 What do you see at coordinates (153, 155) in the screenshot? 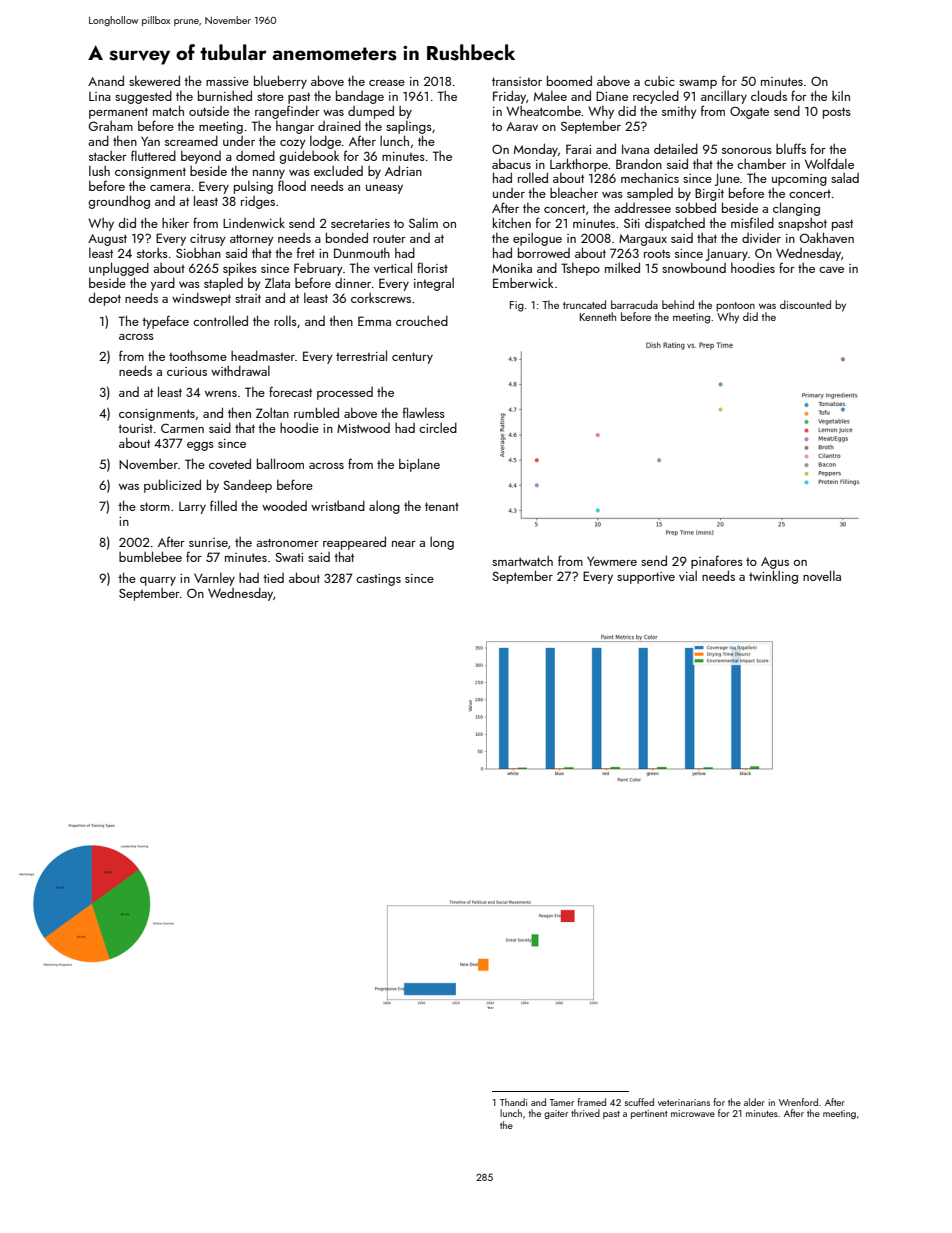
I see `fluttered` at bounding box center [153, 155].
